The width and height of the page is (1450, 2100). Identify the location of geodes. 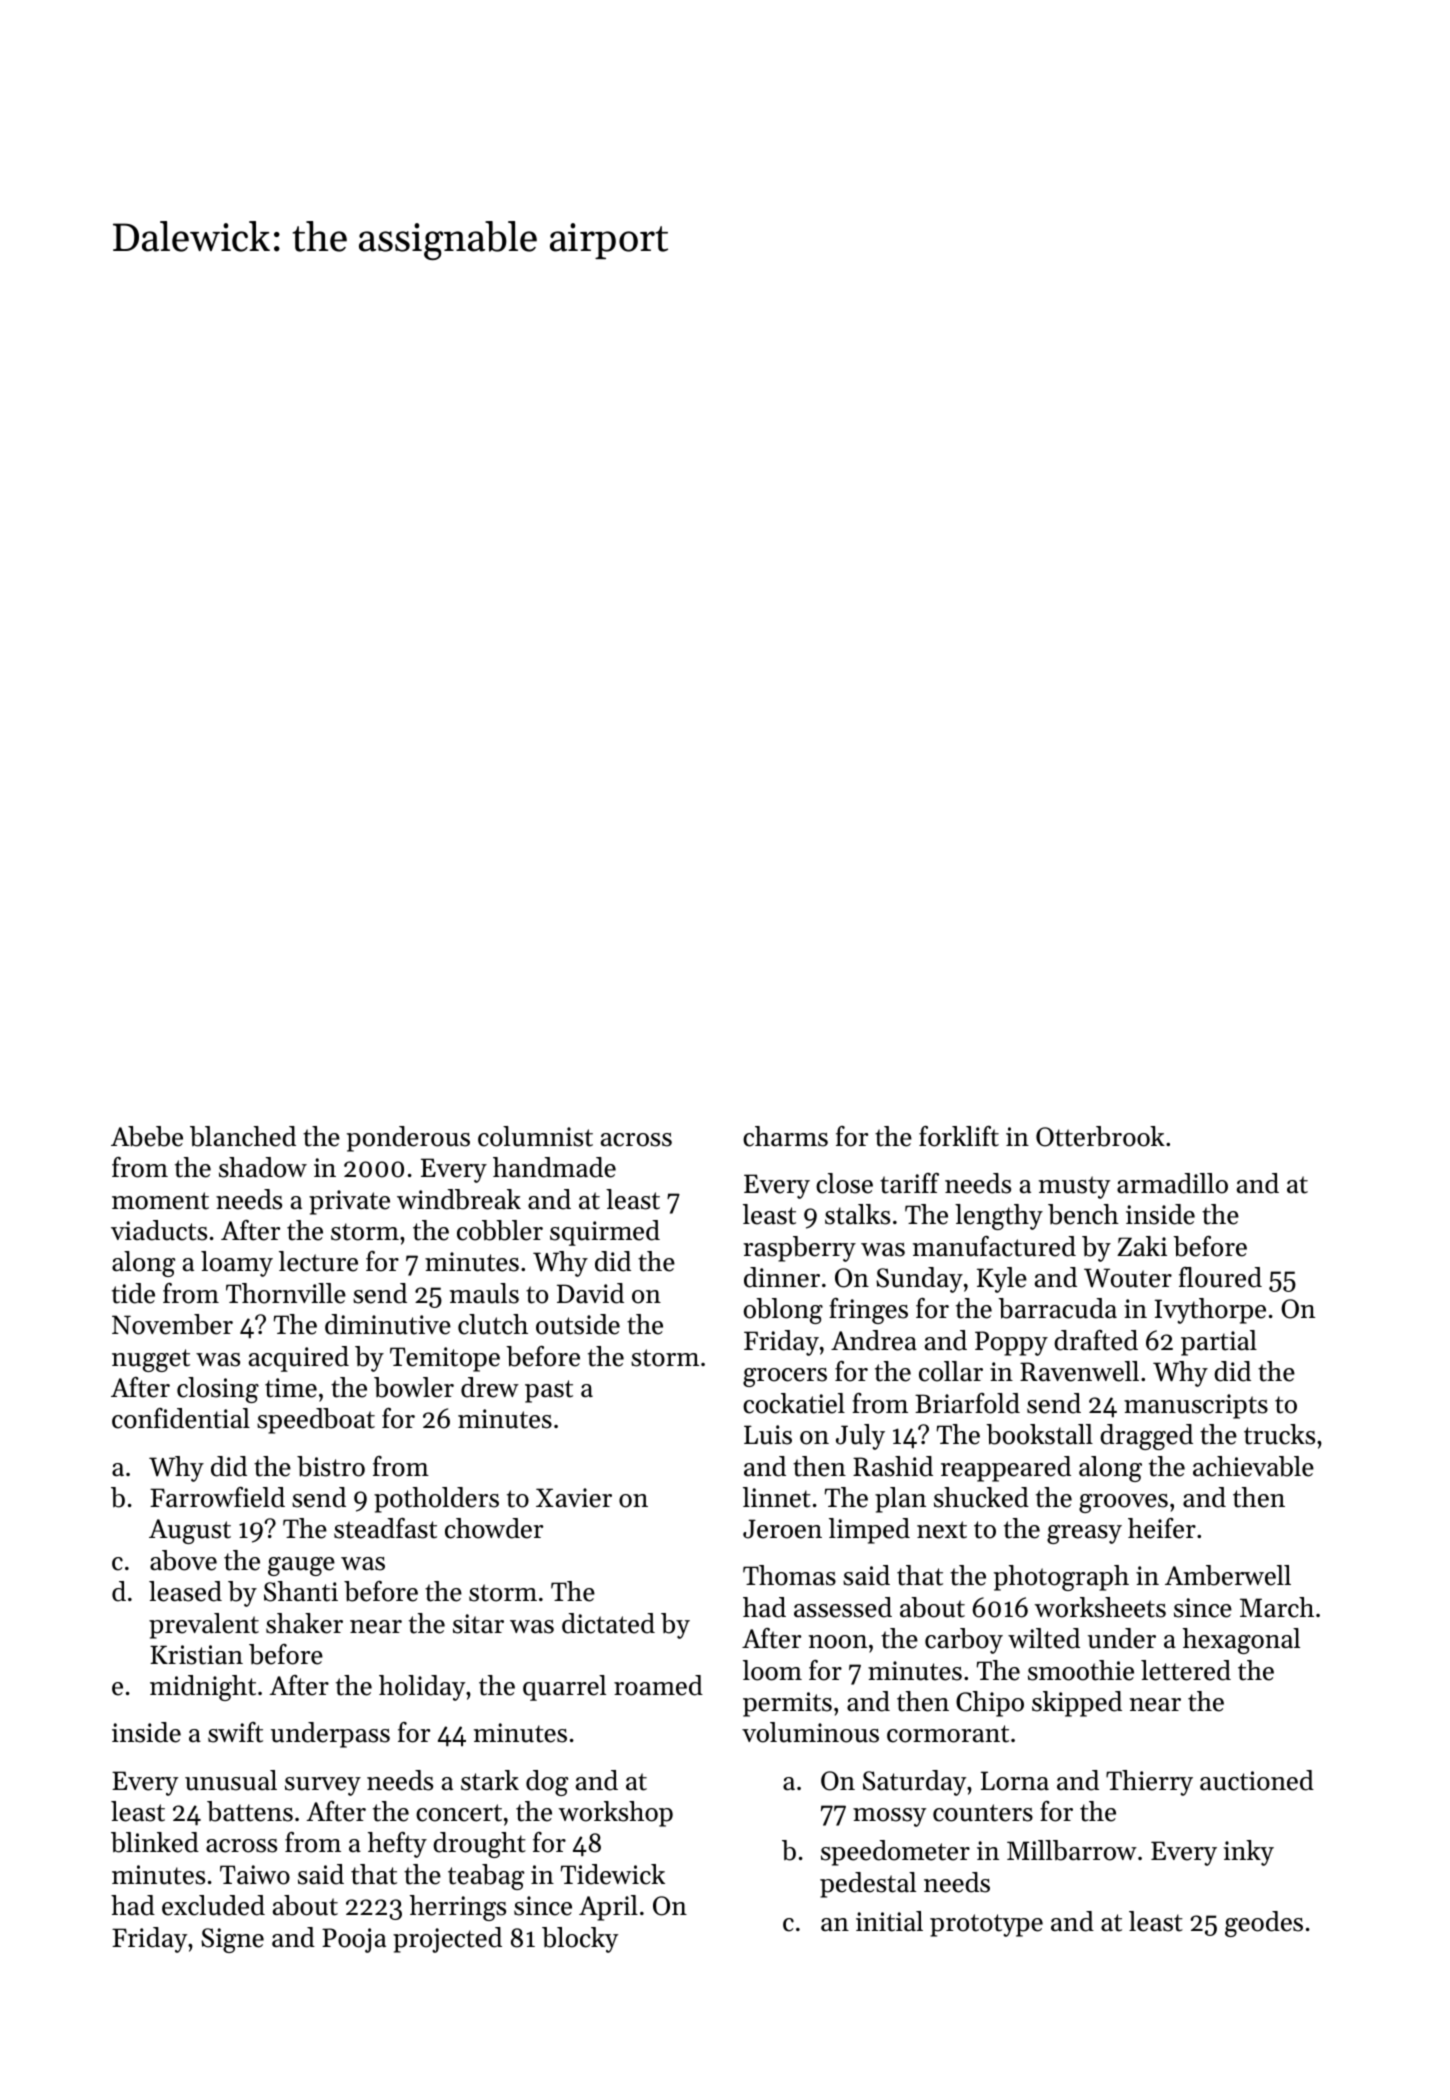
(1264, 1924).
